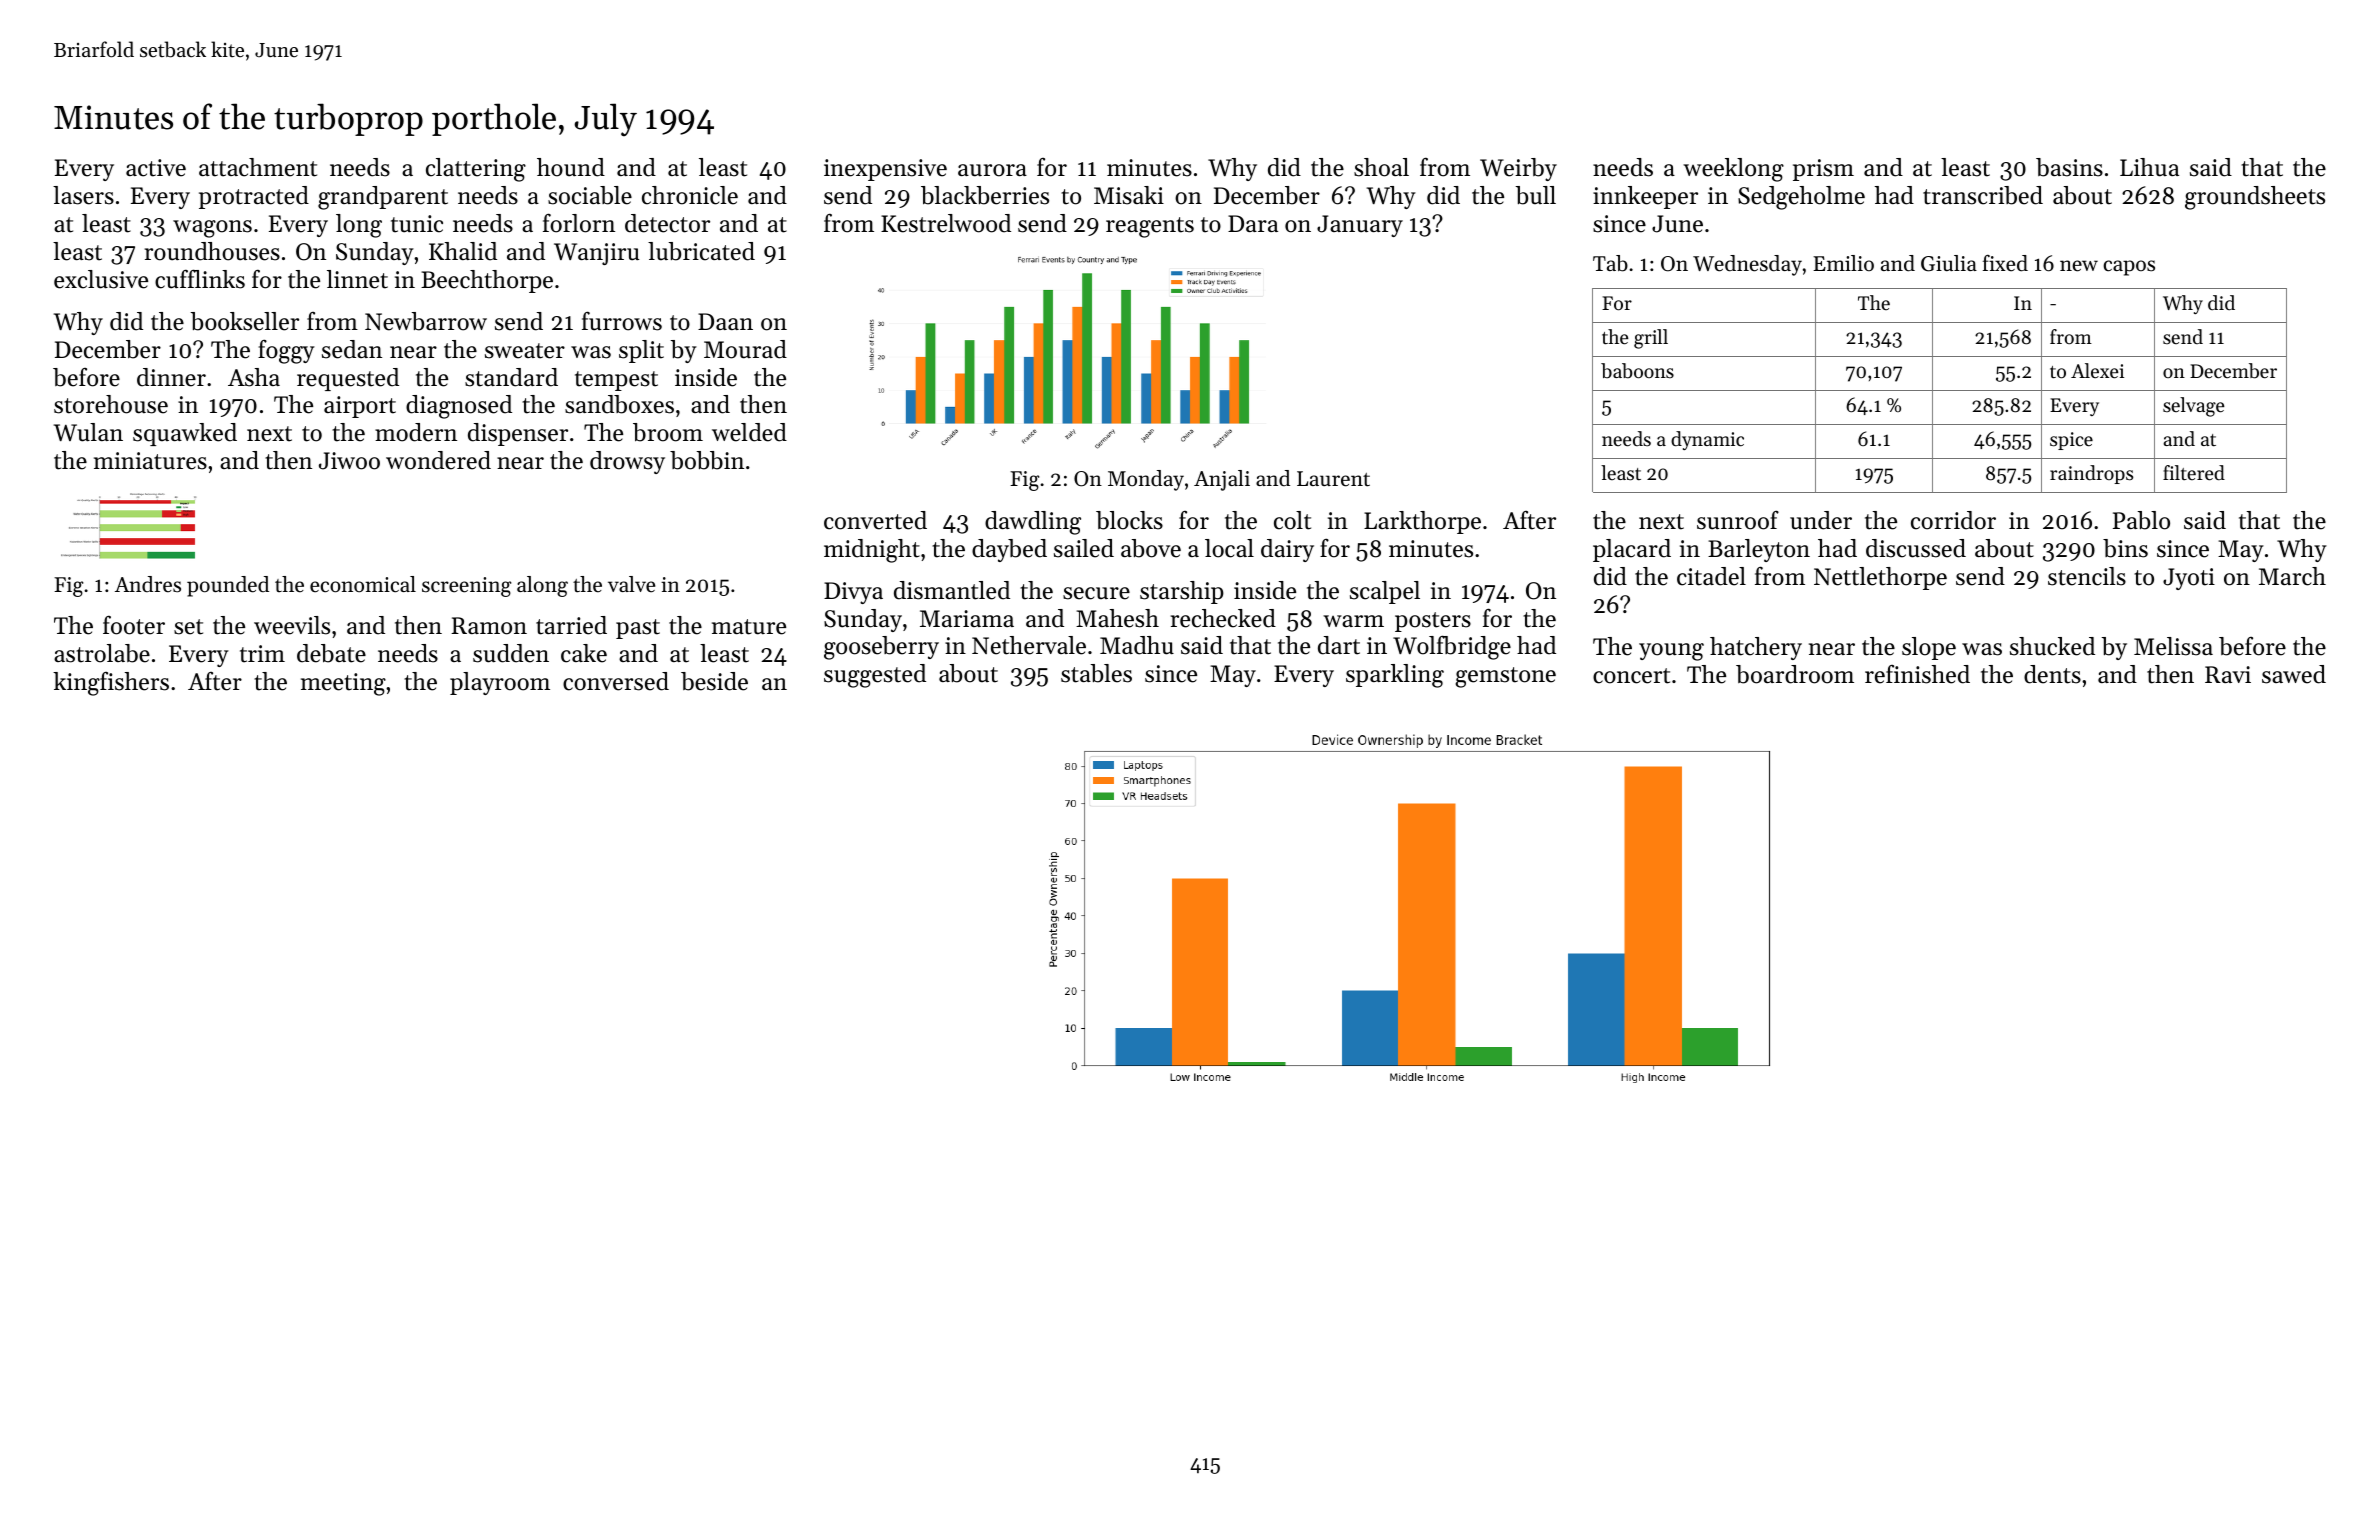  Describe the element at coordinates (749, 432) in the document. I see `welded` at that location.
